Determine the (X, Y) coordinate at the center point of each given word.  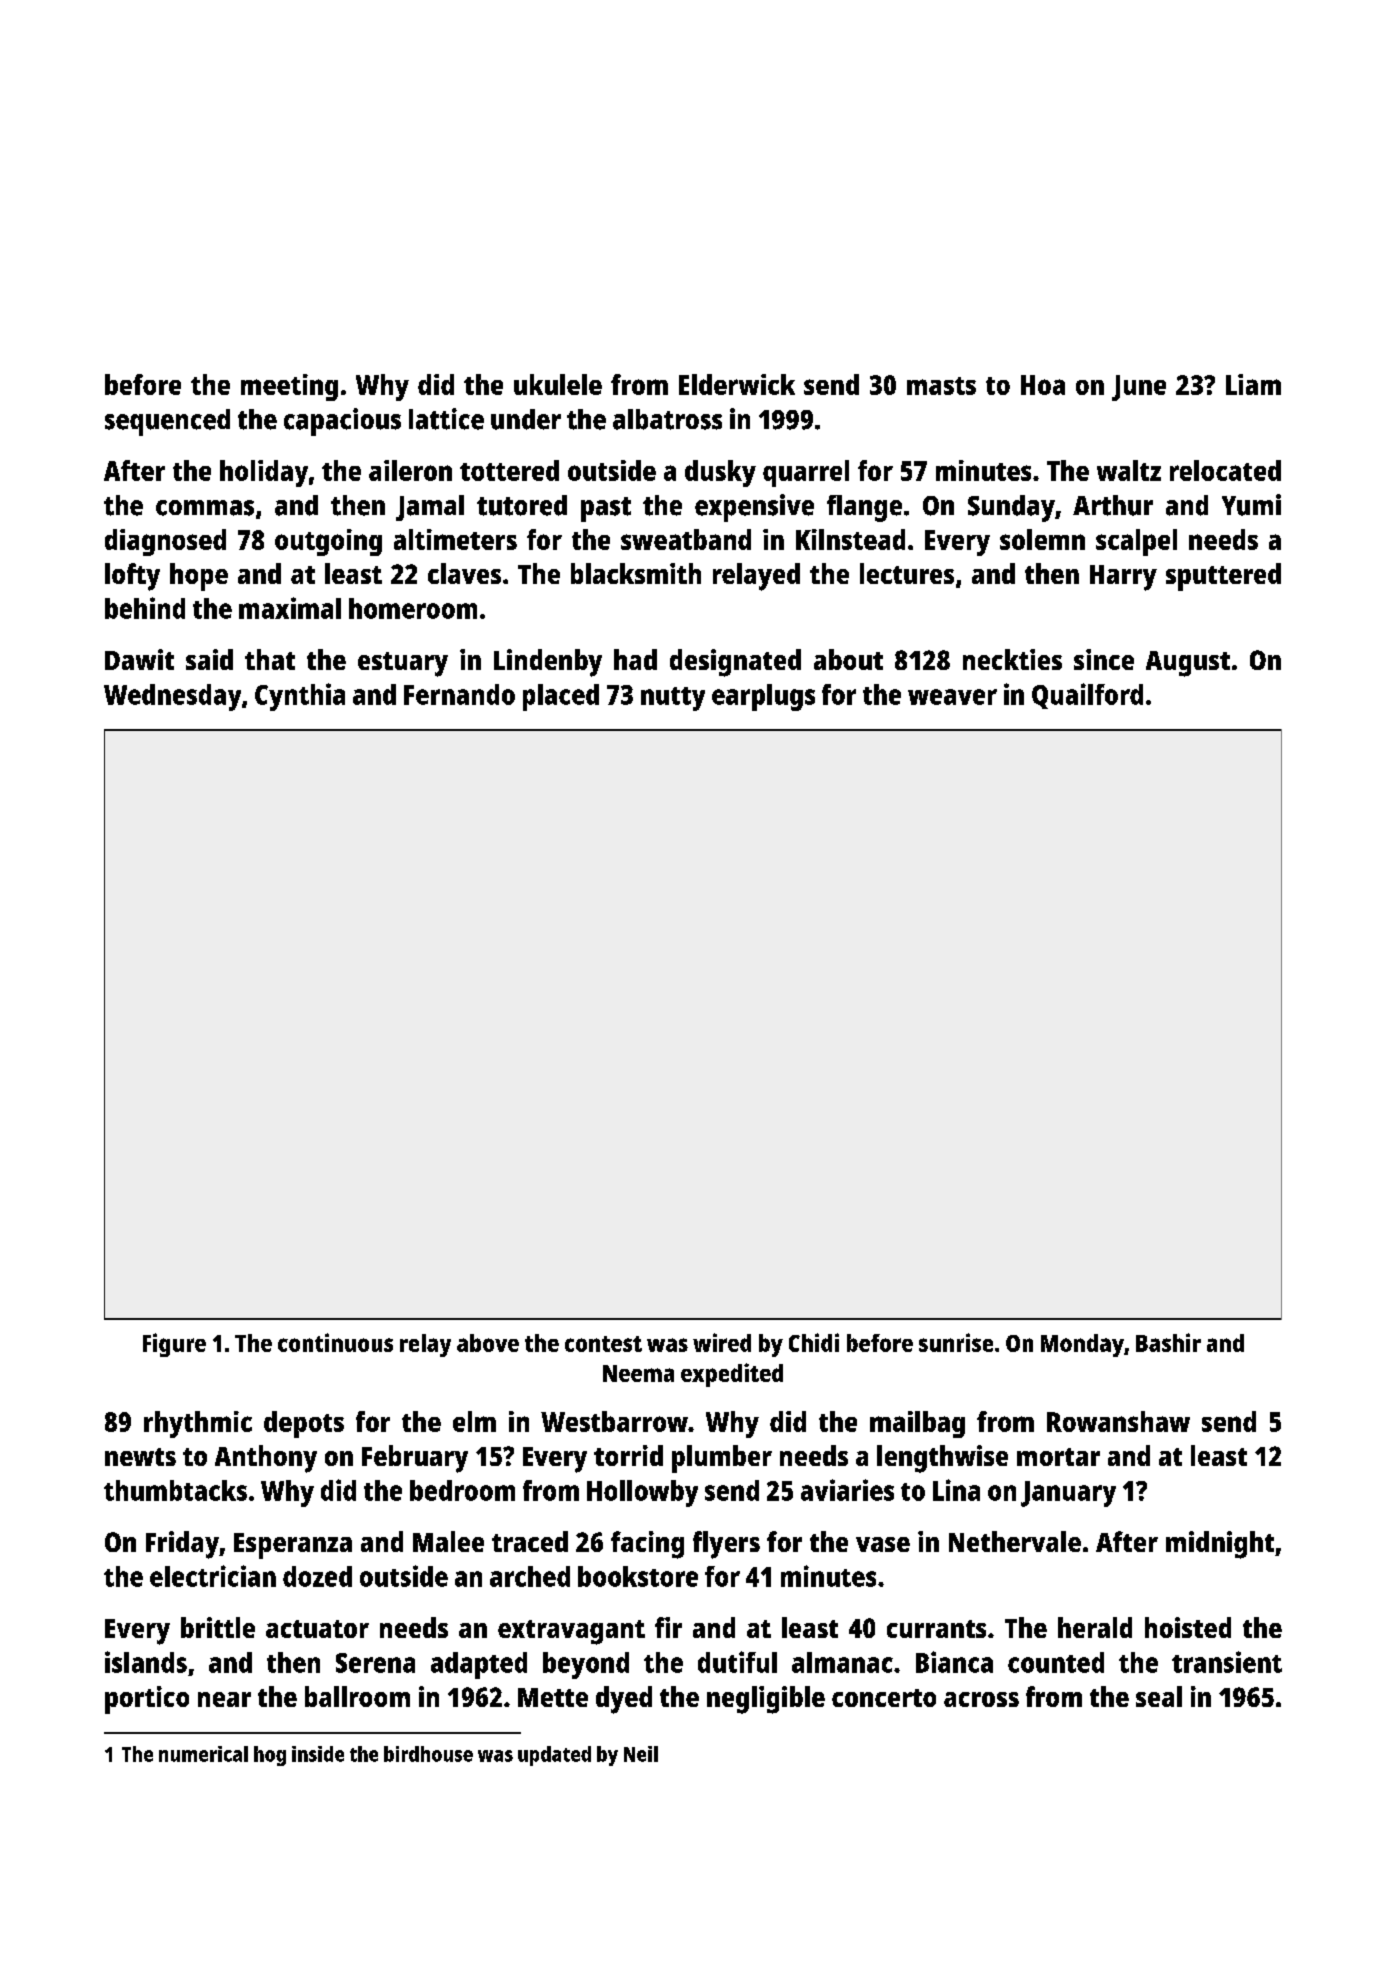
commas (205, 508)
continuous (335, 1342)
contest (603, 1344)
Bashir (1168, 1342)
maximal (290, 608)
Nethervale (1015, 1541)
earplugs (763, 697)
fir (668, 1627)
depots (304, 1424)
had (635, 659)
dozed (317, 1576)
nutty (673, 699)
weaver (952, 697)
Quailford (1087, 696)
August (1188, 664)
